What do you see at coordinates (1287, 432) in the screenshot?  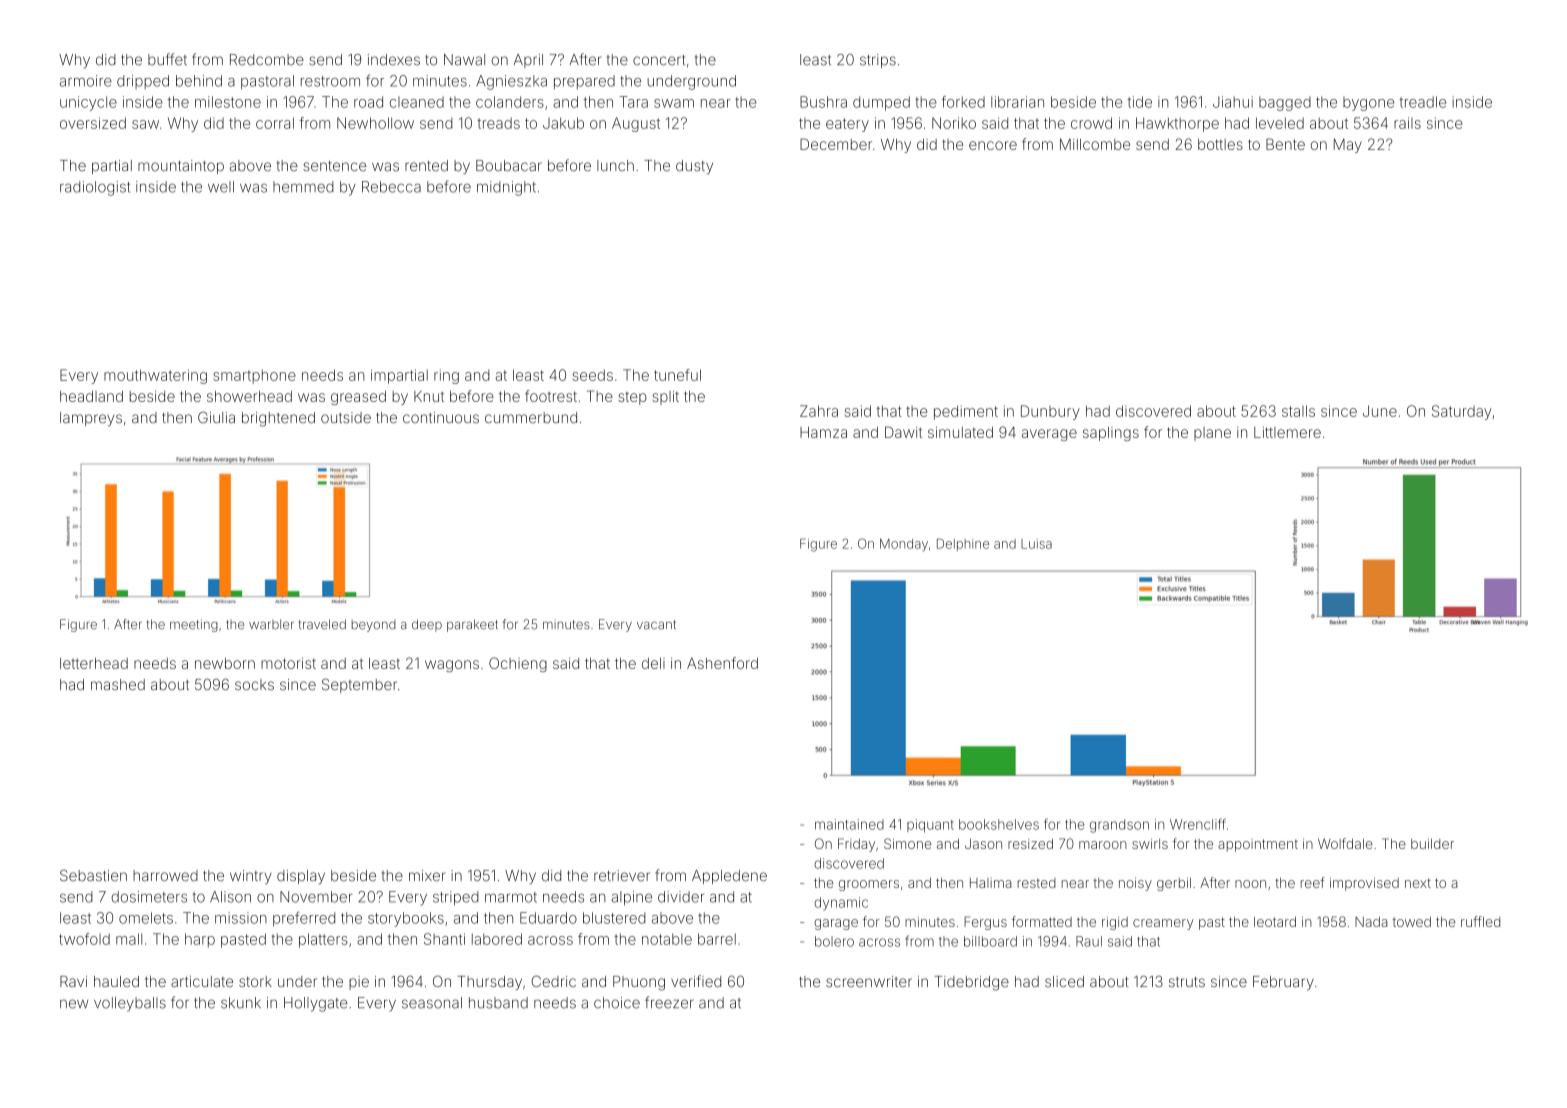 I see `Littlemere` at bounding box center [1287, 432].
